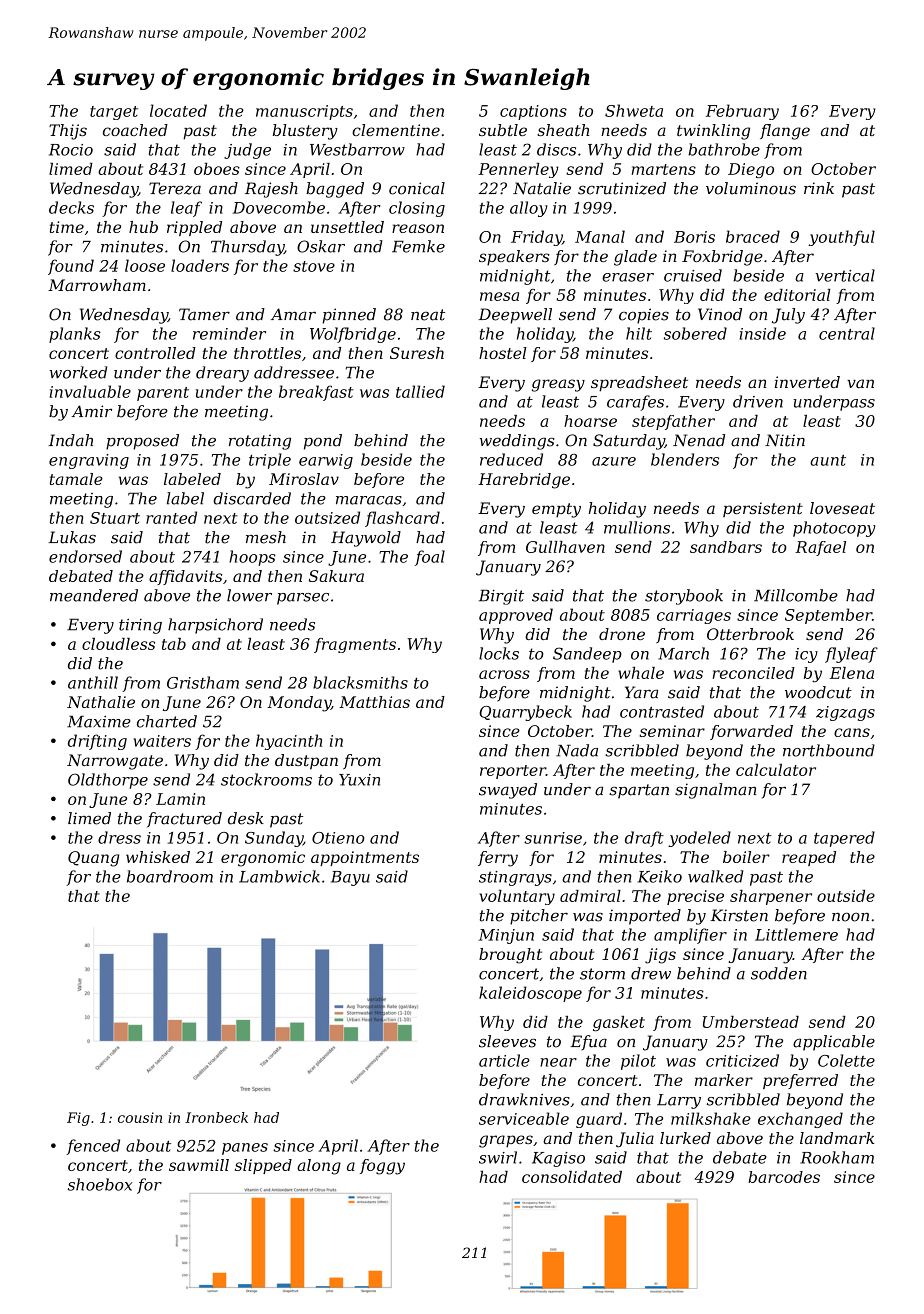  I want to click on reporter, so click(513, 772).
